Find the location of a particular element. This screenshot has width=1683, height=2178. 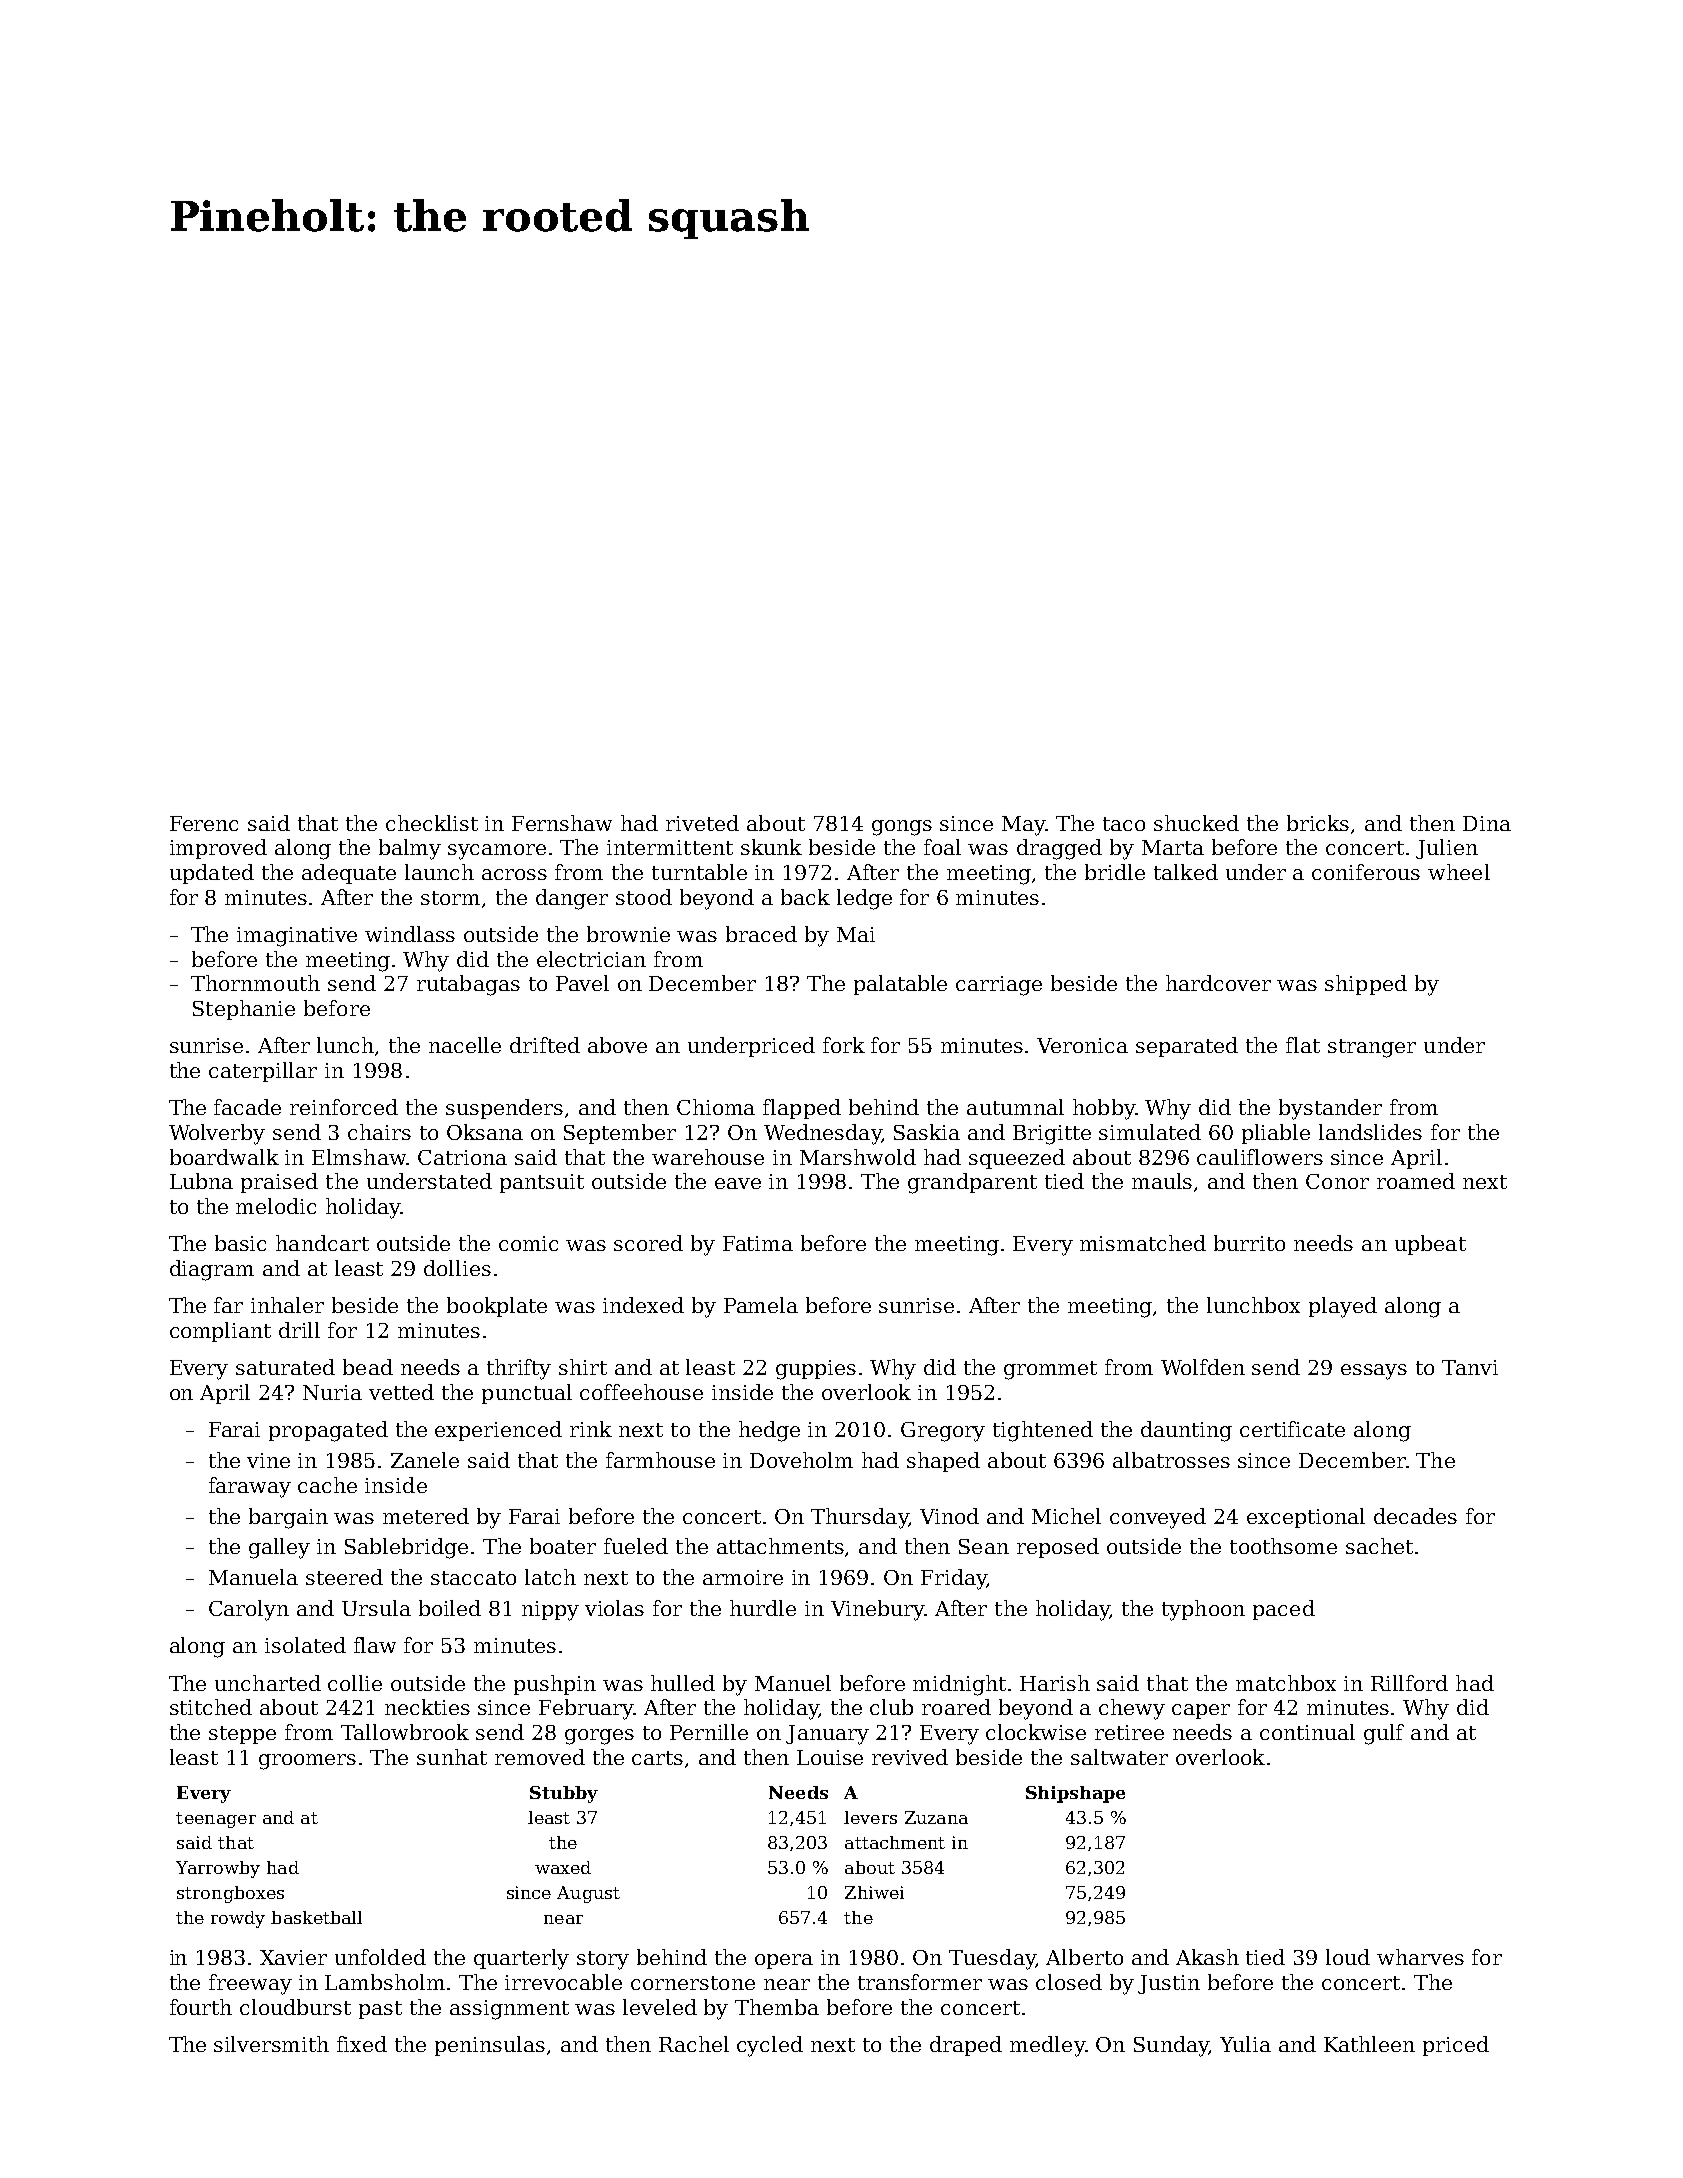

albatrosses is located at coordinates (1171, 1460).
